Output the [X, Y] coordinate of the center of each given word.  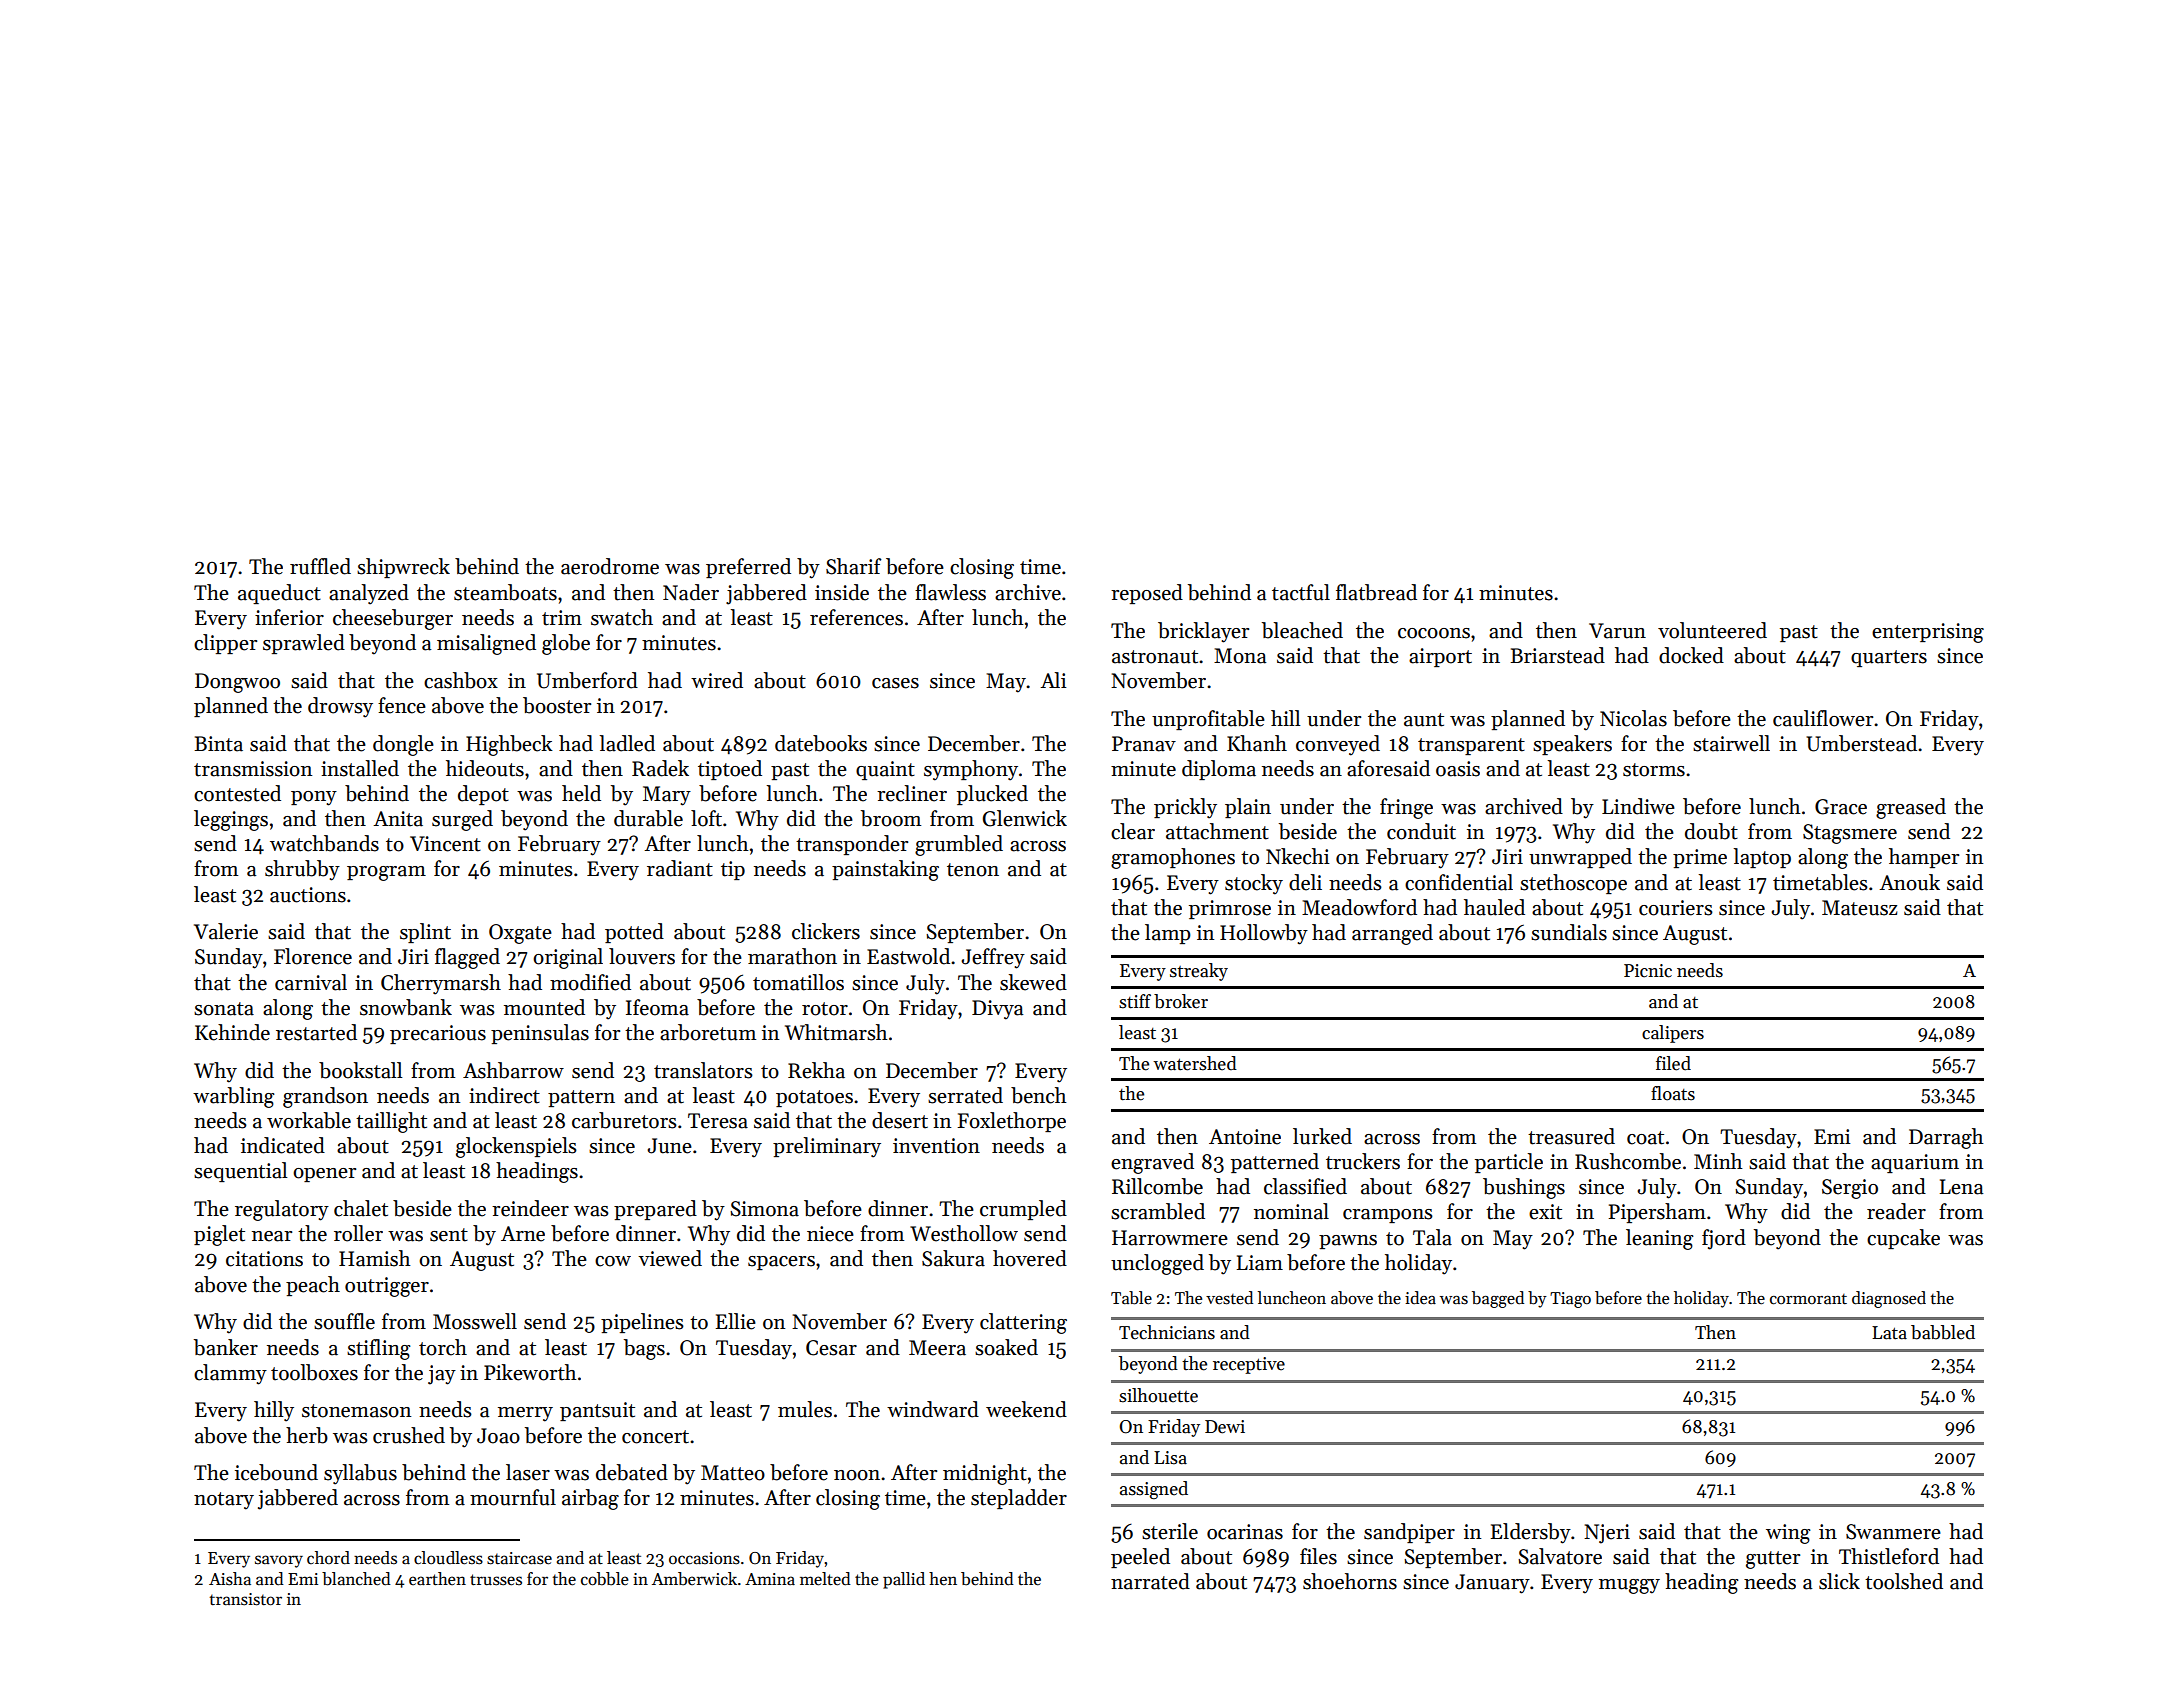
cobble [605, 1579]
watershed [1195, 1063]
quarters [1889, 658]
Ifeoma [657, 1007]
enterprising [1928, 633]
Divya [997, 1010]
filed [1673, 1063]
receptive [1249, 1365]
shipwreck [403, 568]
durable [648, 818]
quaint [885, 770]
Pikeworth [530, 1372]
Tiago [1570, 1300]
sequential [240, 1172]
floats [1673, 1093]
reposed [1147, 594]
